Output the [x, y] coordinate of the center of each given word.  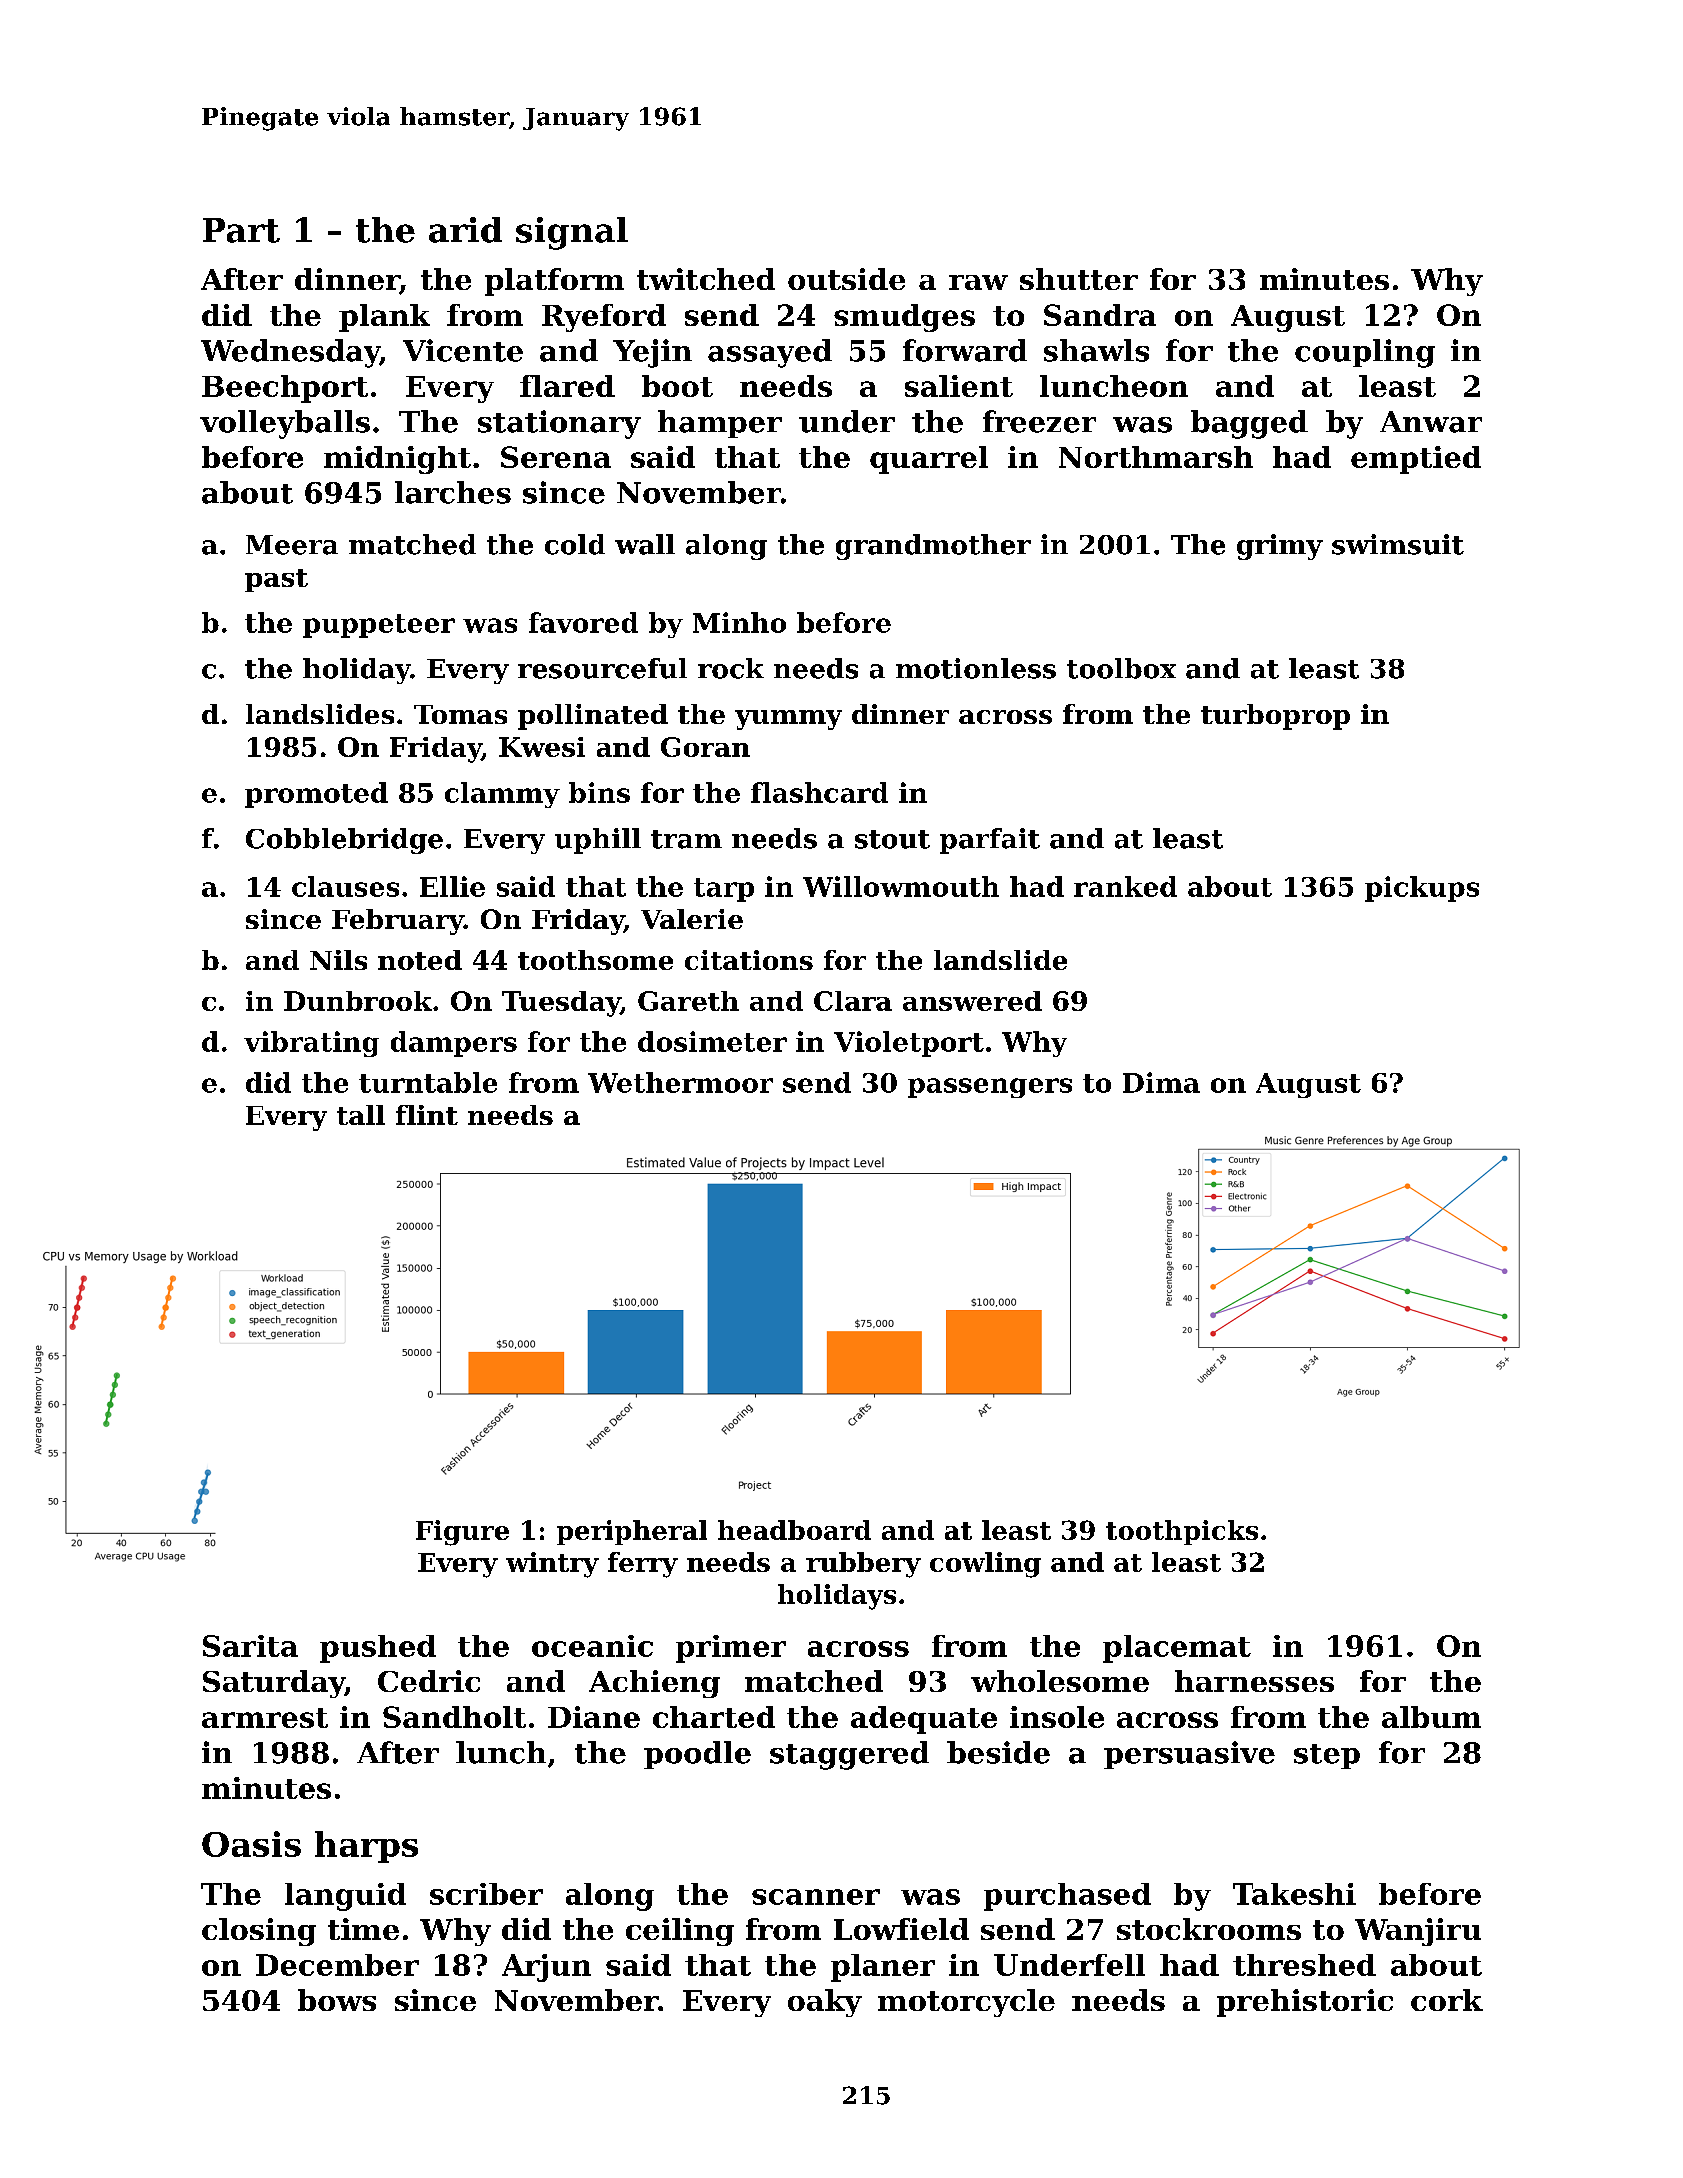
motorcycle [966, 2003]
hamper [720, 424]
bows [337, 2000]
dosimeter [712, 1041]
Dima [1161, 1082]
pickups [1422, 889]
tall [361, 1115]
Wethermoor [680, 1082]
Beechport [285, 389]
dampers [454, 1044]
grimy [1280, 547]
